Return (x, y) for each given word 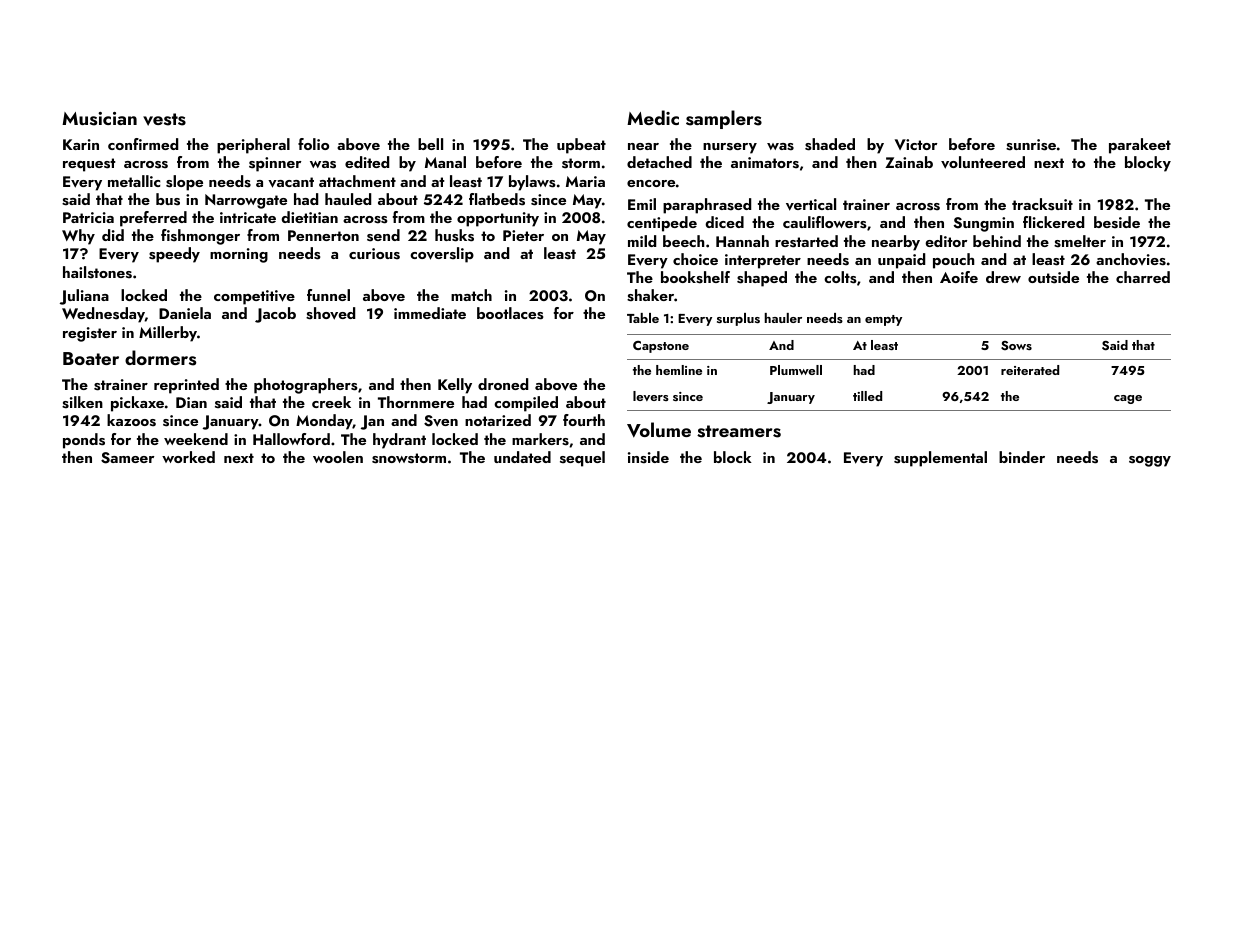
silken (82, 402)
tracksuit (1042, 204)
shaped (762, 279)
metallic (134, 181)
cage (1128, 399)
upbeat (581, 146)
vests (164, 119)
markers (540, 439)
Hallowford (291, 439)
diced (724, 222)
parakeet (1140, 146)
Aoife (959, 277)
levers (651, 396)
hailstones (97, 272)
